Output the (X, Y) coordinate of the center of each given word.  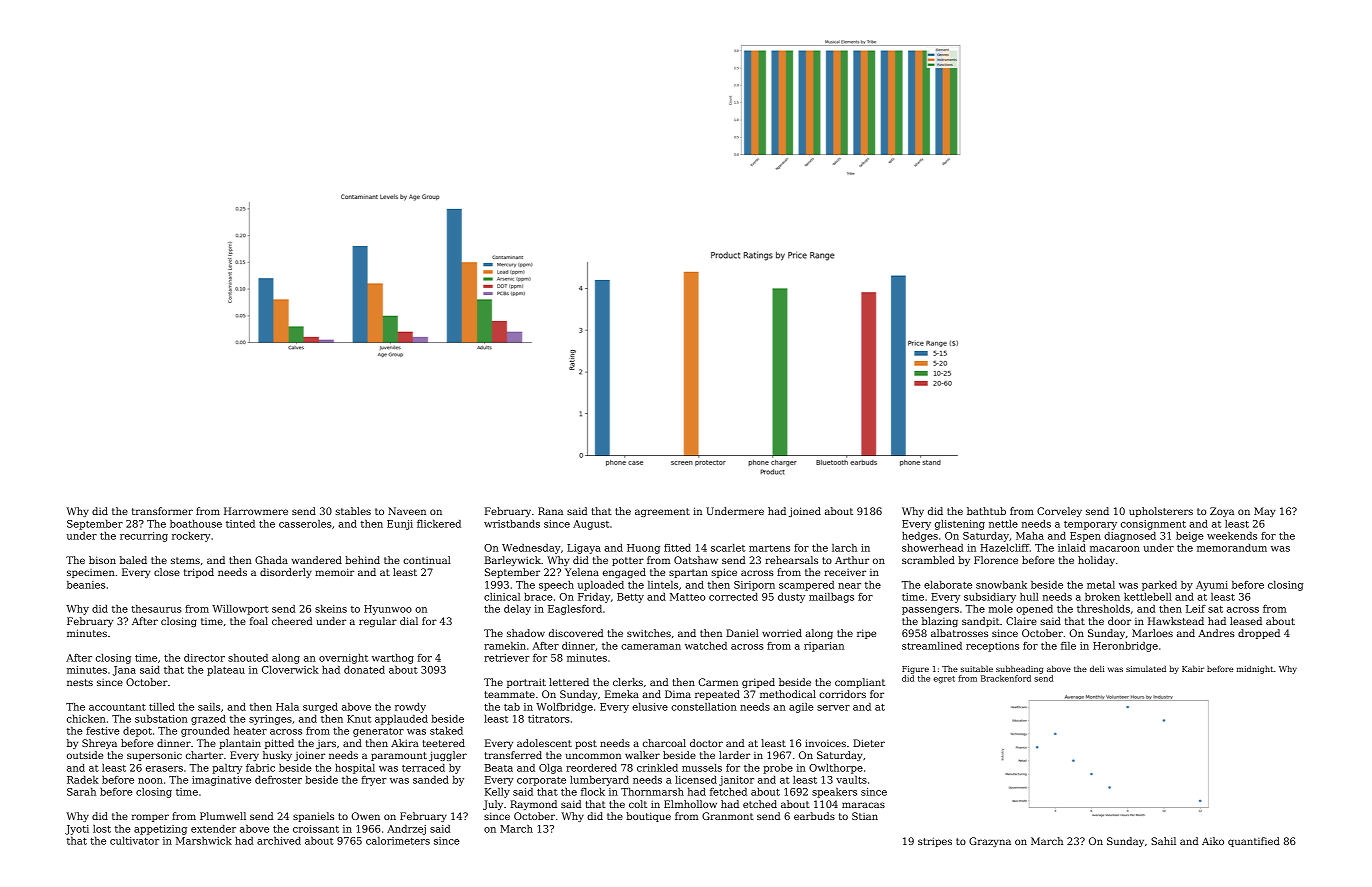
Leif (1196, 609)
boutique (648, 817)
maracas (863, 805)
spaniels (313, 817)
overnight (343, 659)
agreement (662, 512)
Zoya (1222, 512)
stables (353, 511)
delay (517, 610)
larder (734, 755)
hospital (355, 769)
